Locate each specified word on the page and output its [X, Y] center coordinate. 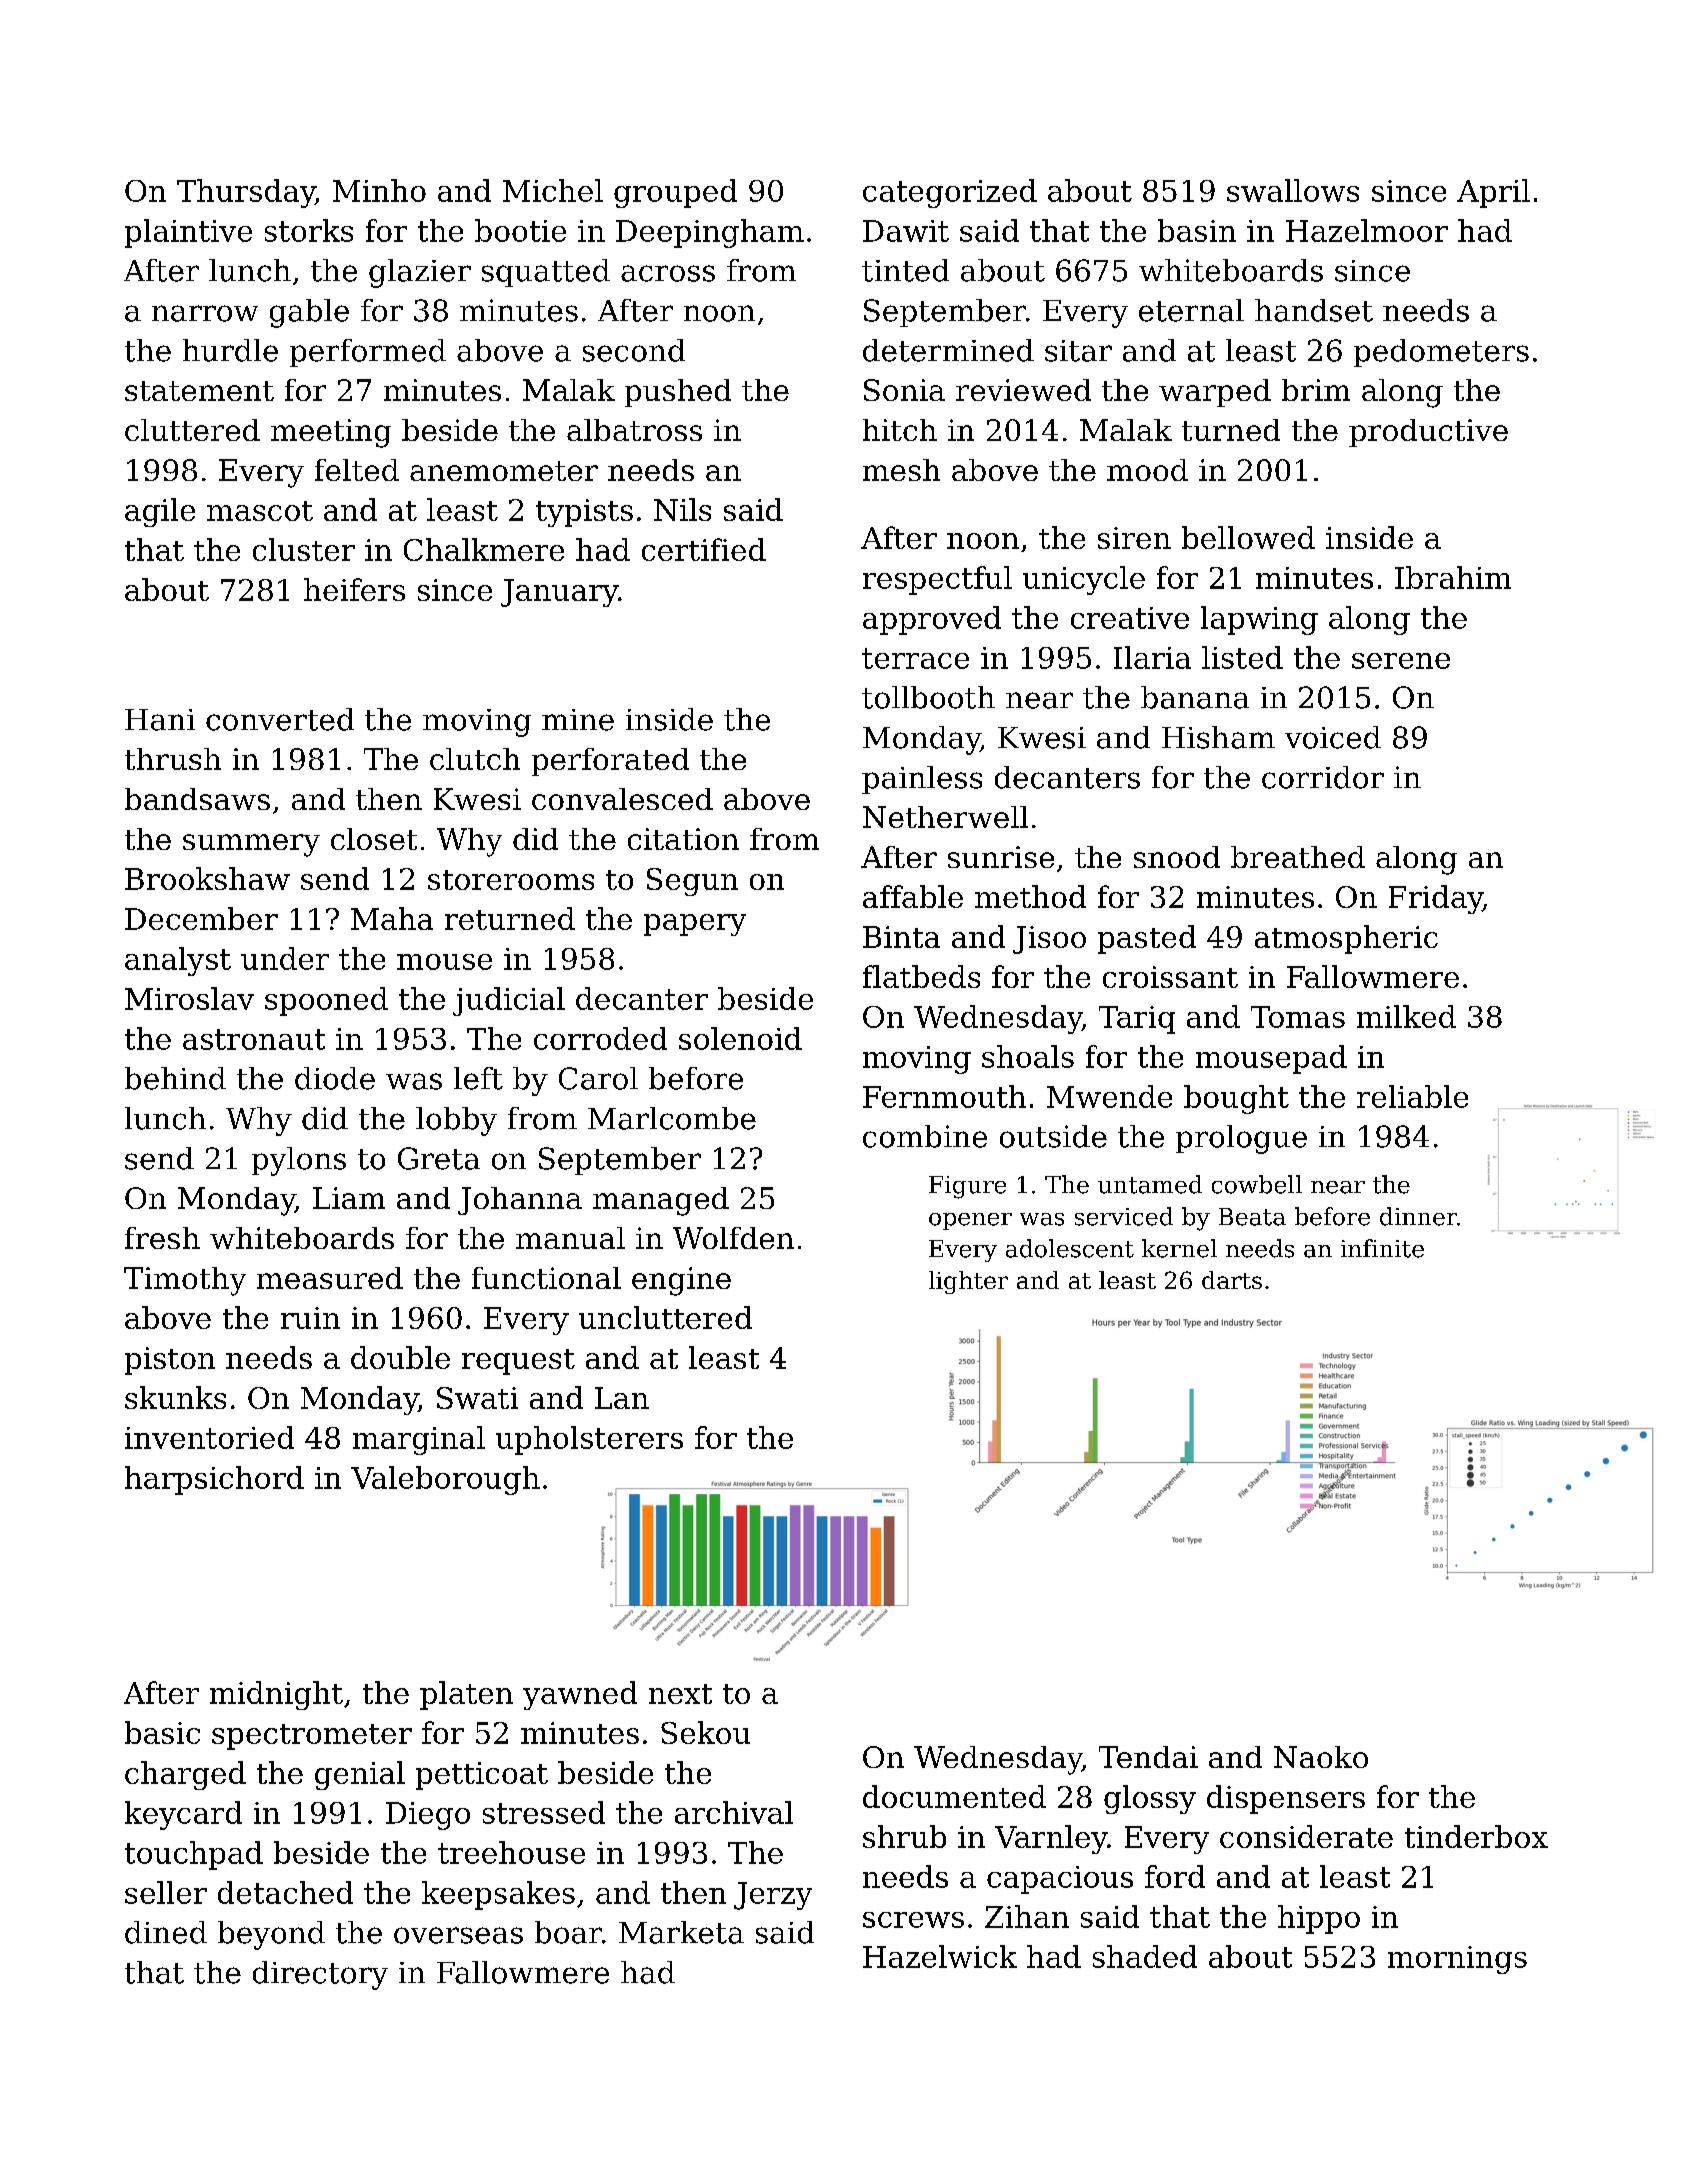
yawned [580, 1695]
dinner [1418, 1216]
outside [1053, 1136]
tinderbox [1476, 1836]
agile [160, 512]
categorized [950, 193]
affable [913, 896]
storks [309, 230]
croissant [1170, 977]
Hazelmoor [1367, 230]
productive [1428, 433]
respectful [937, 580]
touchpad [194, 1855]
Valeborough [445, 1480]
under [285, 958]
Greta [439, 1158]
